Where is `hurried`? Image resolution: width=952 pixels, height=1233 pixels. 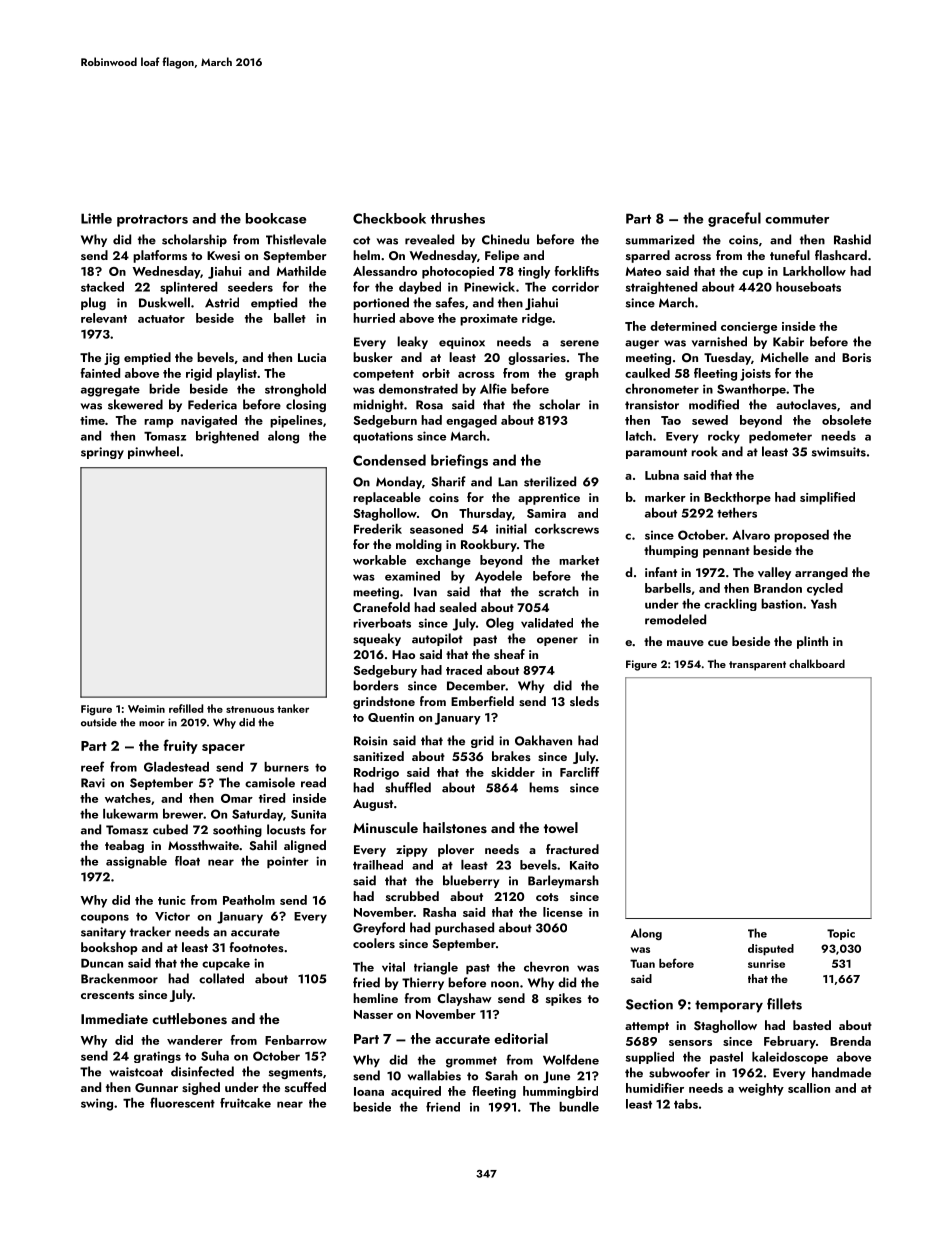 hurried is located at coordinates (374, 318).
